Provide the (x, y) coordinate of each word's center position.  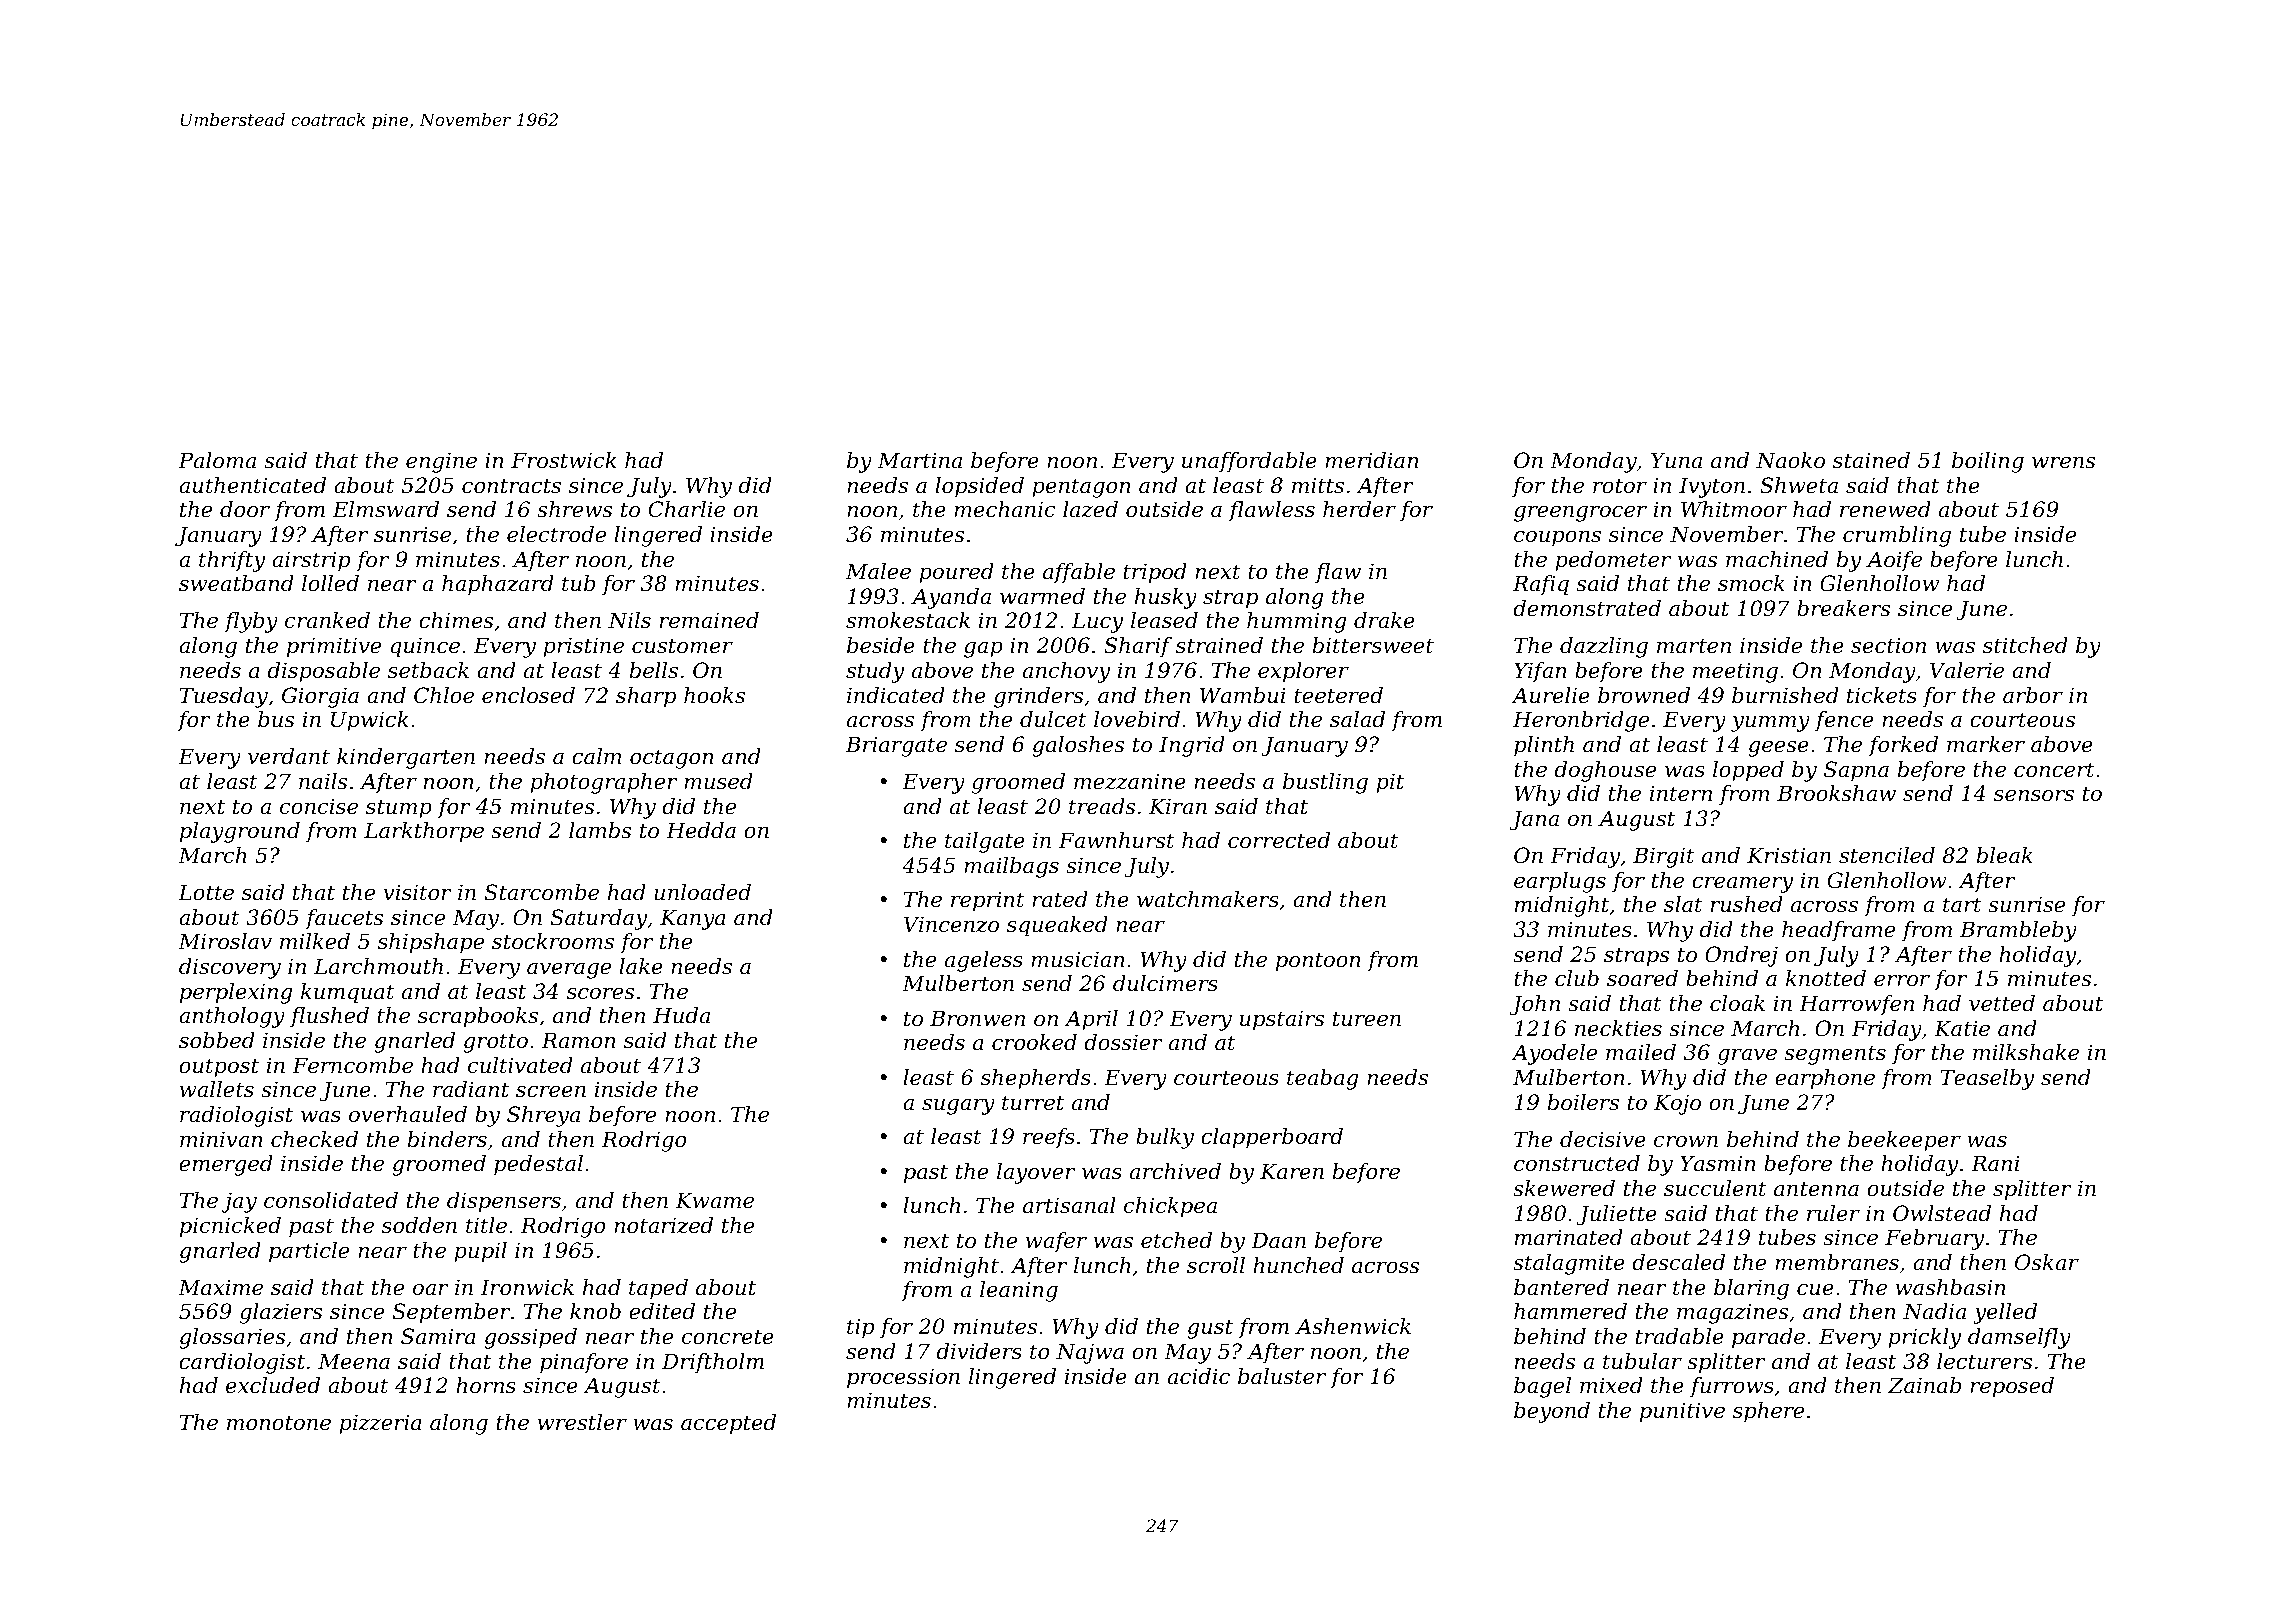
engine (441, 462)
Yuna (1676, 460)
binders (447, 1139)
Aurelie (1550, 695)
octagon (672, 759)
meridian (1372, 460)
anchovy (1067, 672)
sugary (958, 1107)
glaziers (281, 1313)
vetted (2002, 1003)
